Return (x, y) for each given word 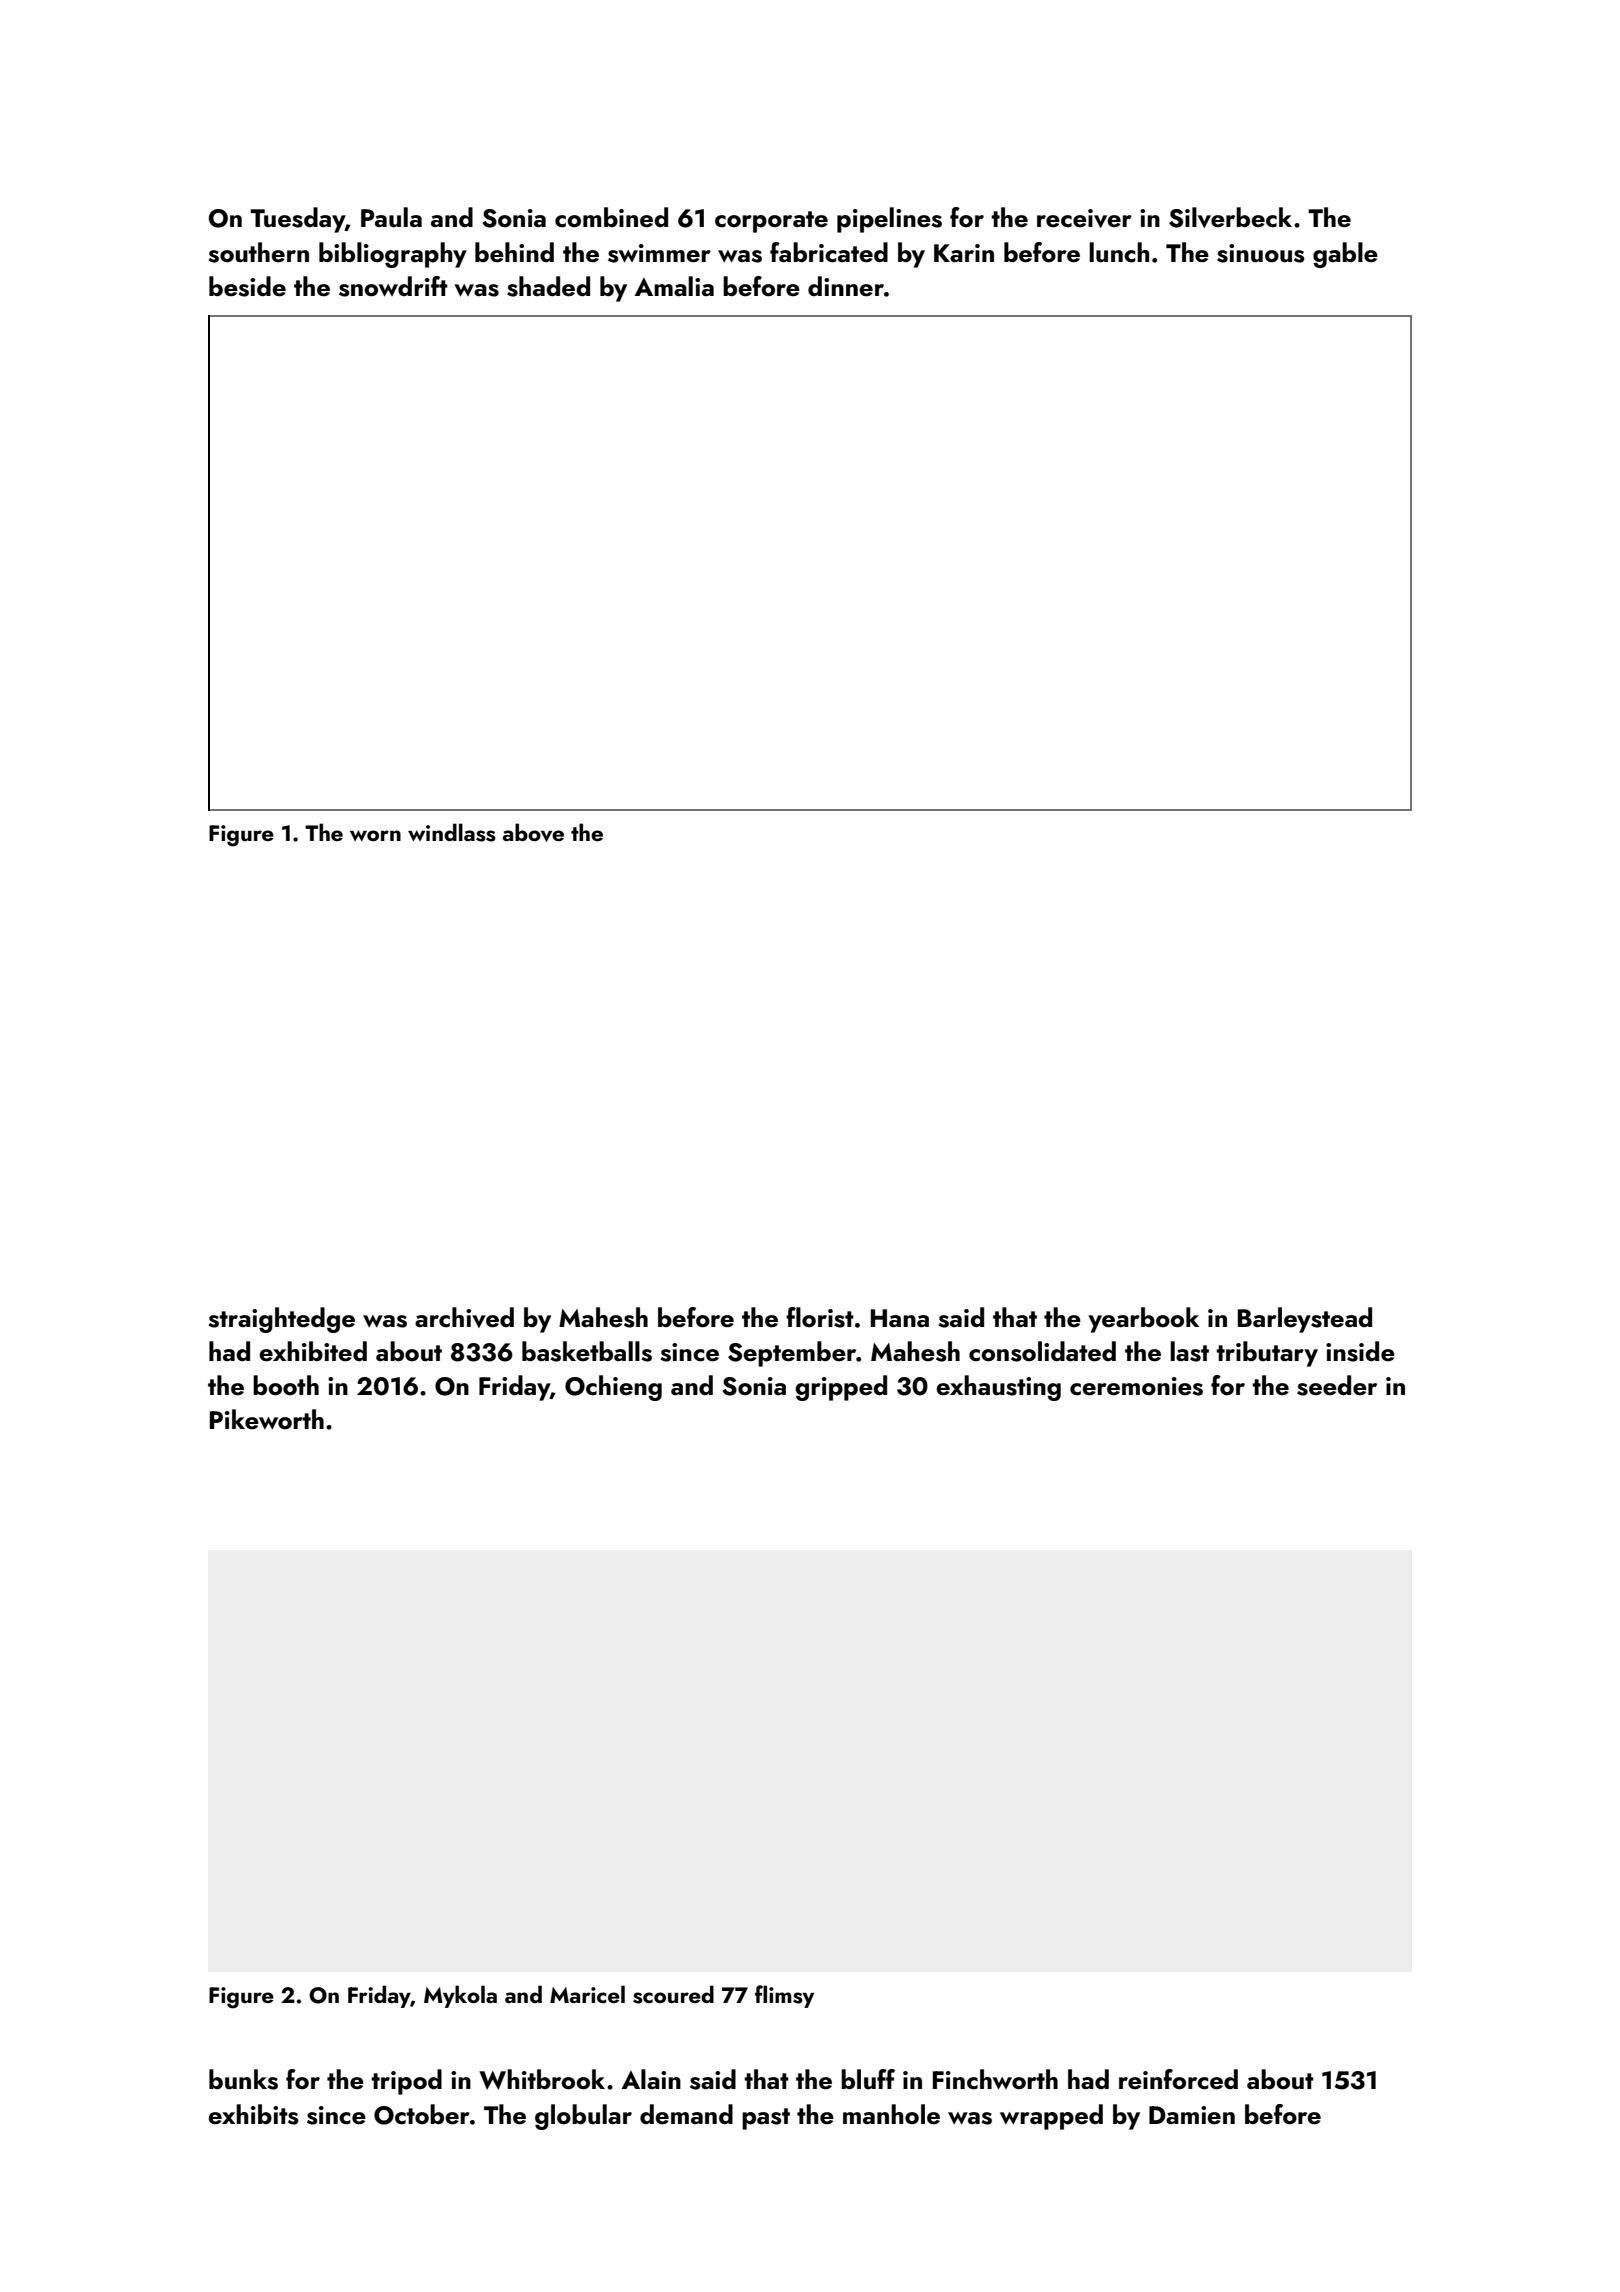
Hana (900, 1318)
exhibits (253, 2114)
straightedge (281, 1320)
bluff (868, 2079)
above (533, 832)
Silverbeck (1230, 217)
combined (611, 217)
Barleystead (1305, 1320)
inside (1360, 1351)
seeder (1337, 1385)
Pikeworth (267, 1419)
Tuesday (297, 220)
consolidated (1042, 1351)
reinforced (1178, 2079)
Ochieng (613, 1388)
